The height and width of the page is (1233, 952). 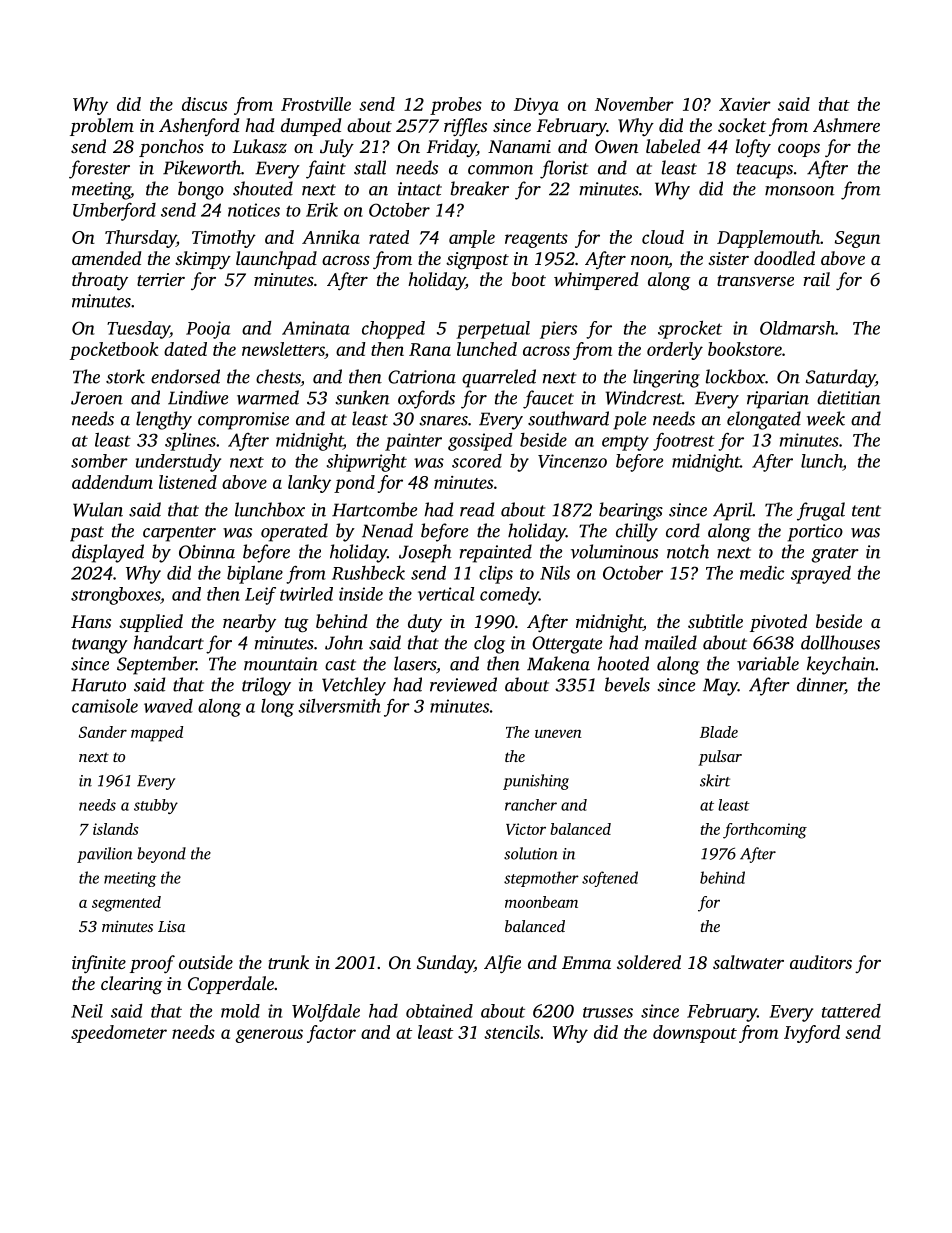 I want to click on Pooja, so click(x=208, y=330).
